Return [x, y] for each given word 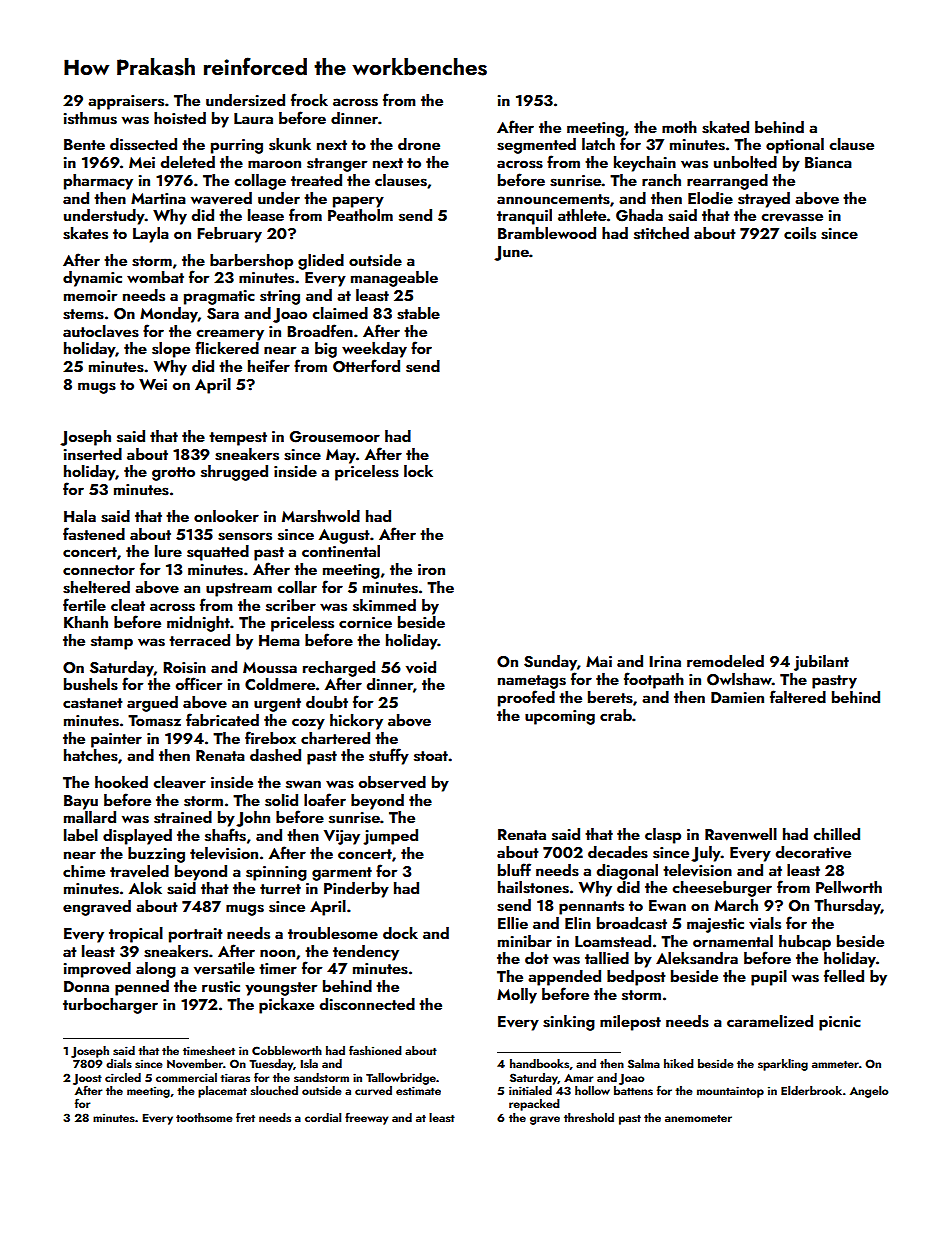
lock [418, 471]
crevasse [792, 217]
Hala [80, 516]
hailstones [533, 887]
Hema [279, 640]
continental [341, 551]
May [341, 456]
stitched [661, 233]
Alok [145, 888]
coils [800, 233]
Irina [665, 661]
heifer [269, 365]
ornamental [733, 941]
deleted [188, 162]
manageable [394, 279]
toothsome [204, 1117]
